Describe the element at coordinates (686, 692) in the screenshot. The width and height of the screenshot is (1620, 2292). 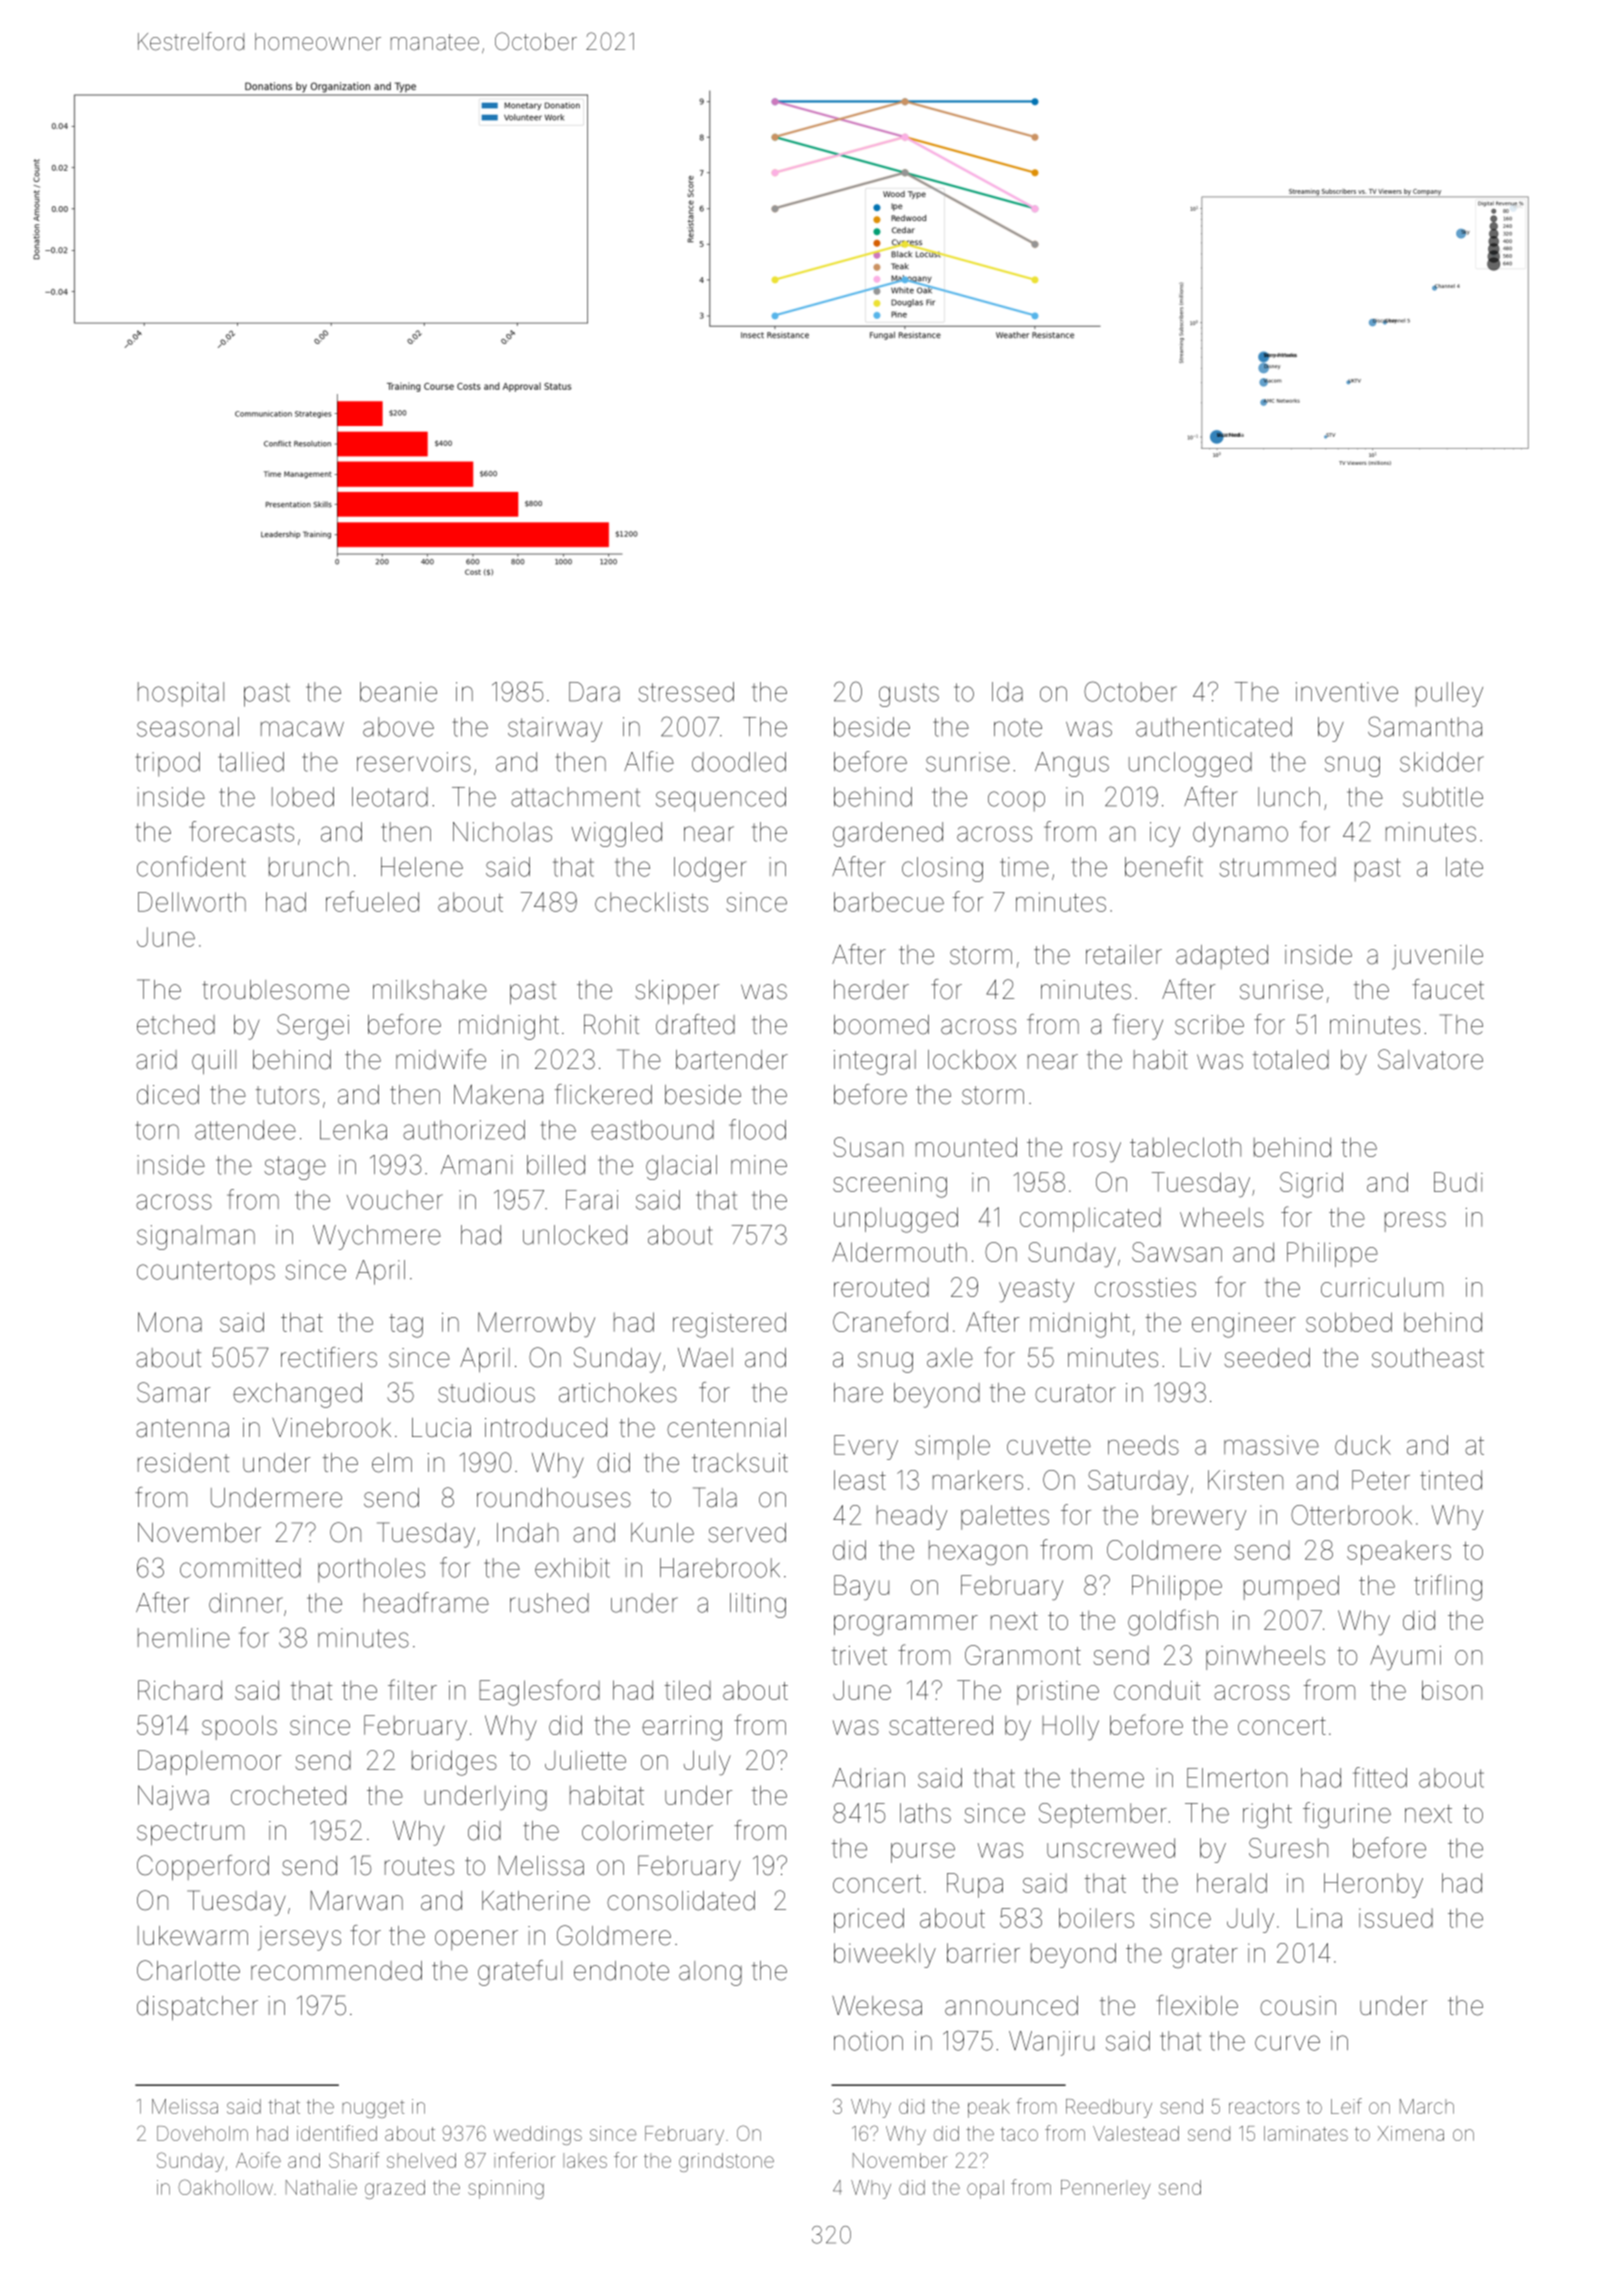
I see `stressed` at that location.
